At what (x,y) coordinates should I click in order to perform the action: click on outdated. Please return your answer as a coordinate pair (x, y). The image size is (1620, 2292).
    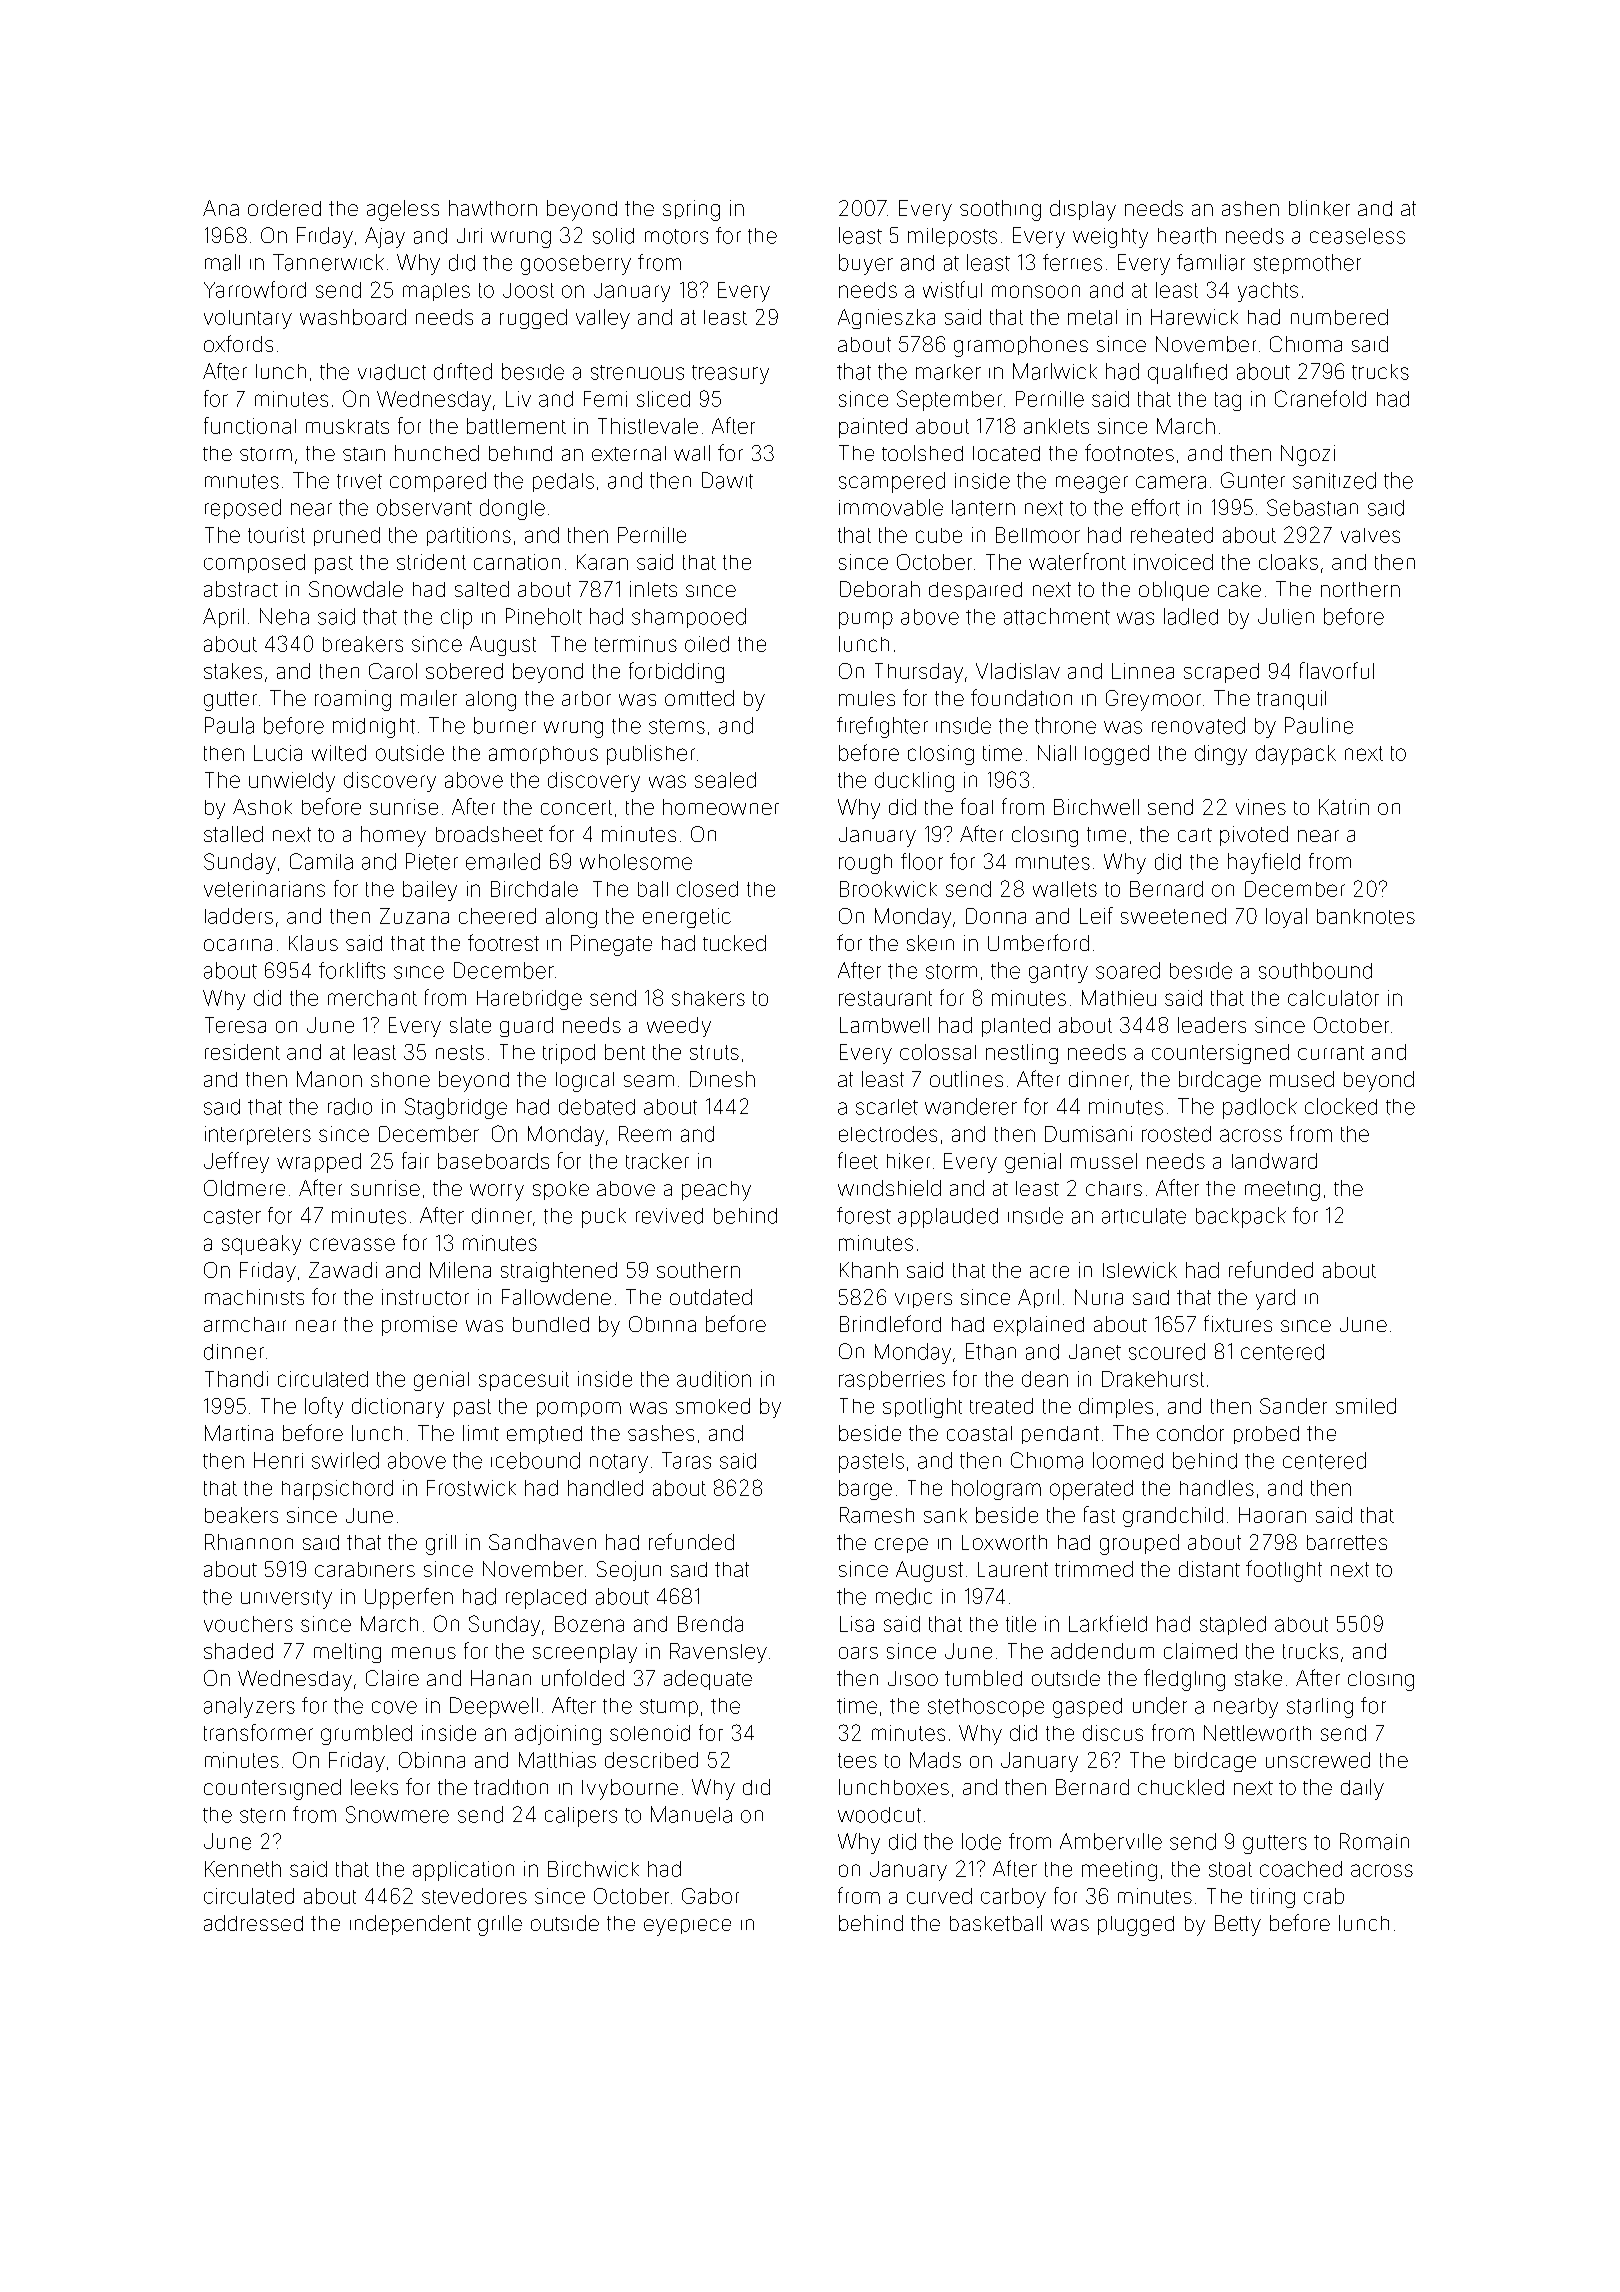
    Looking at the image, I should click on (711, 1297).
